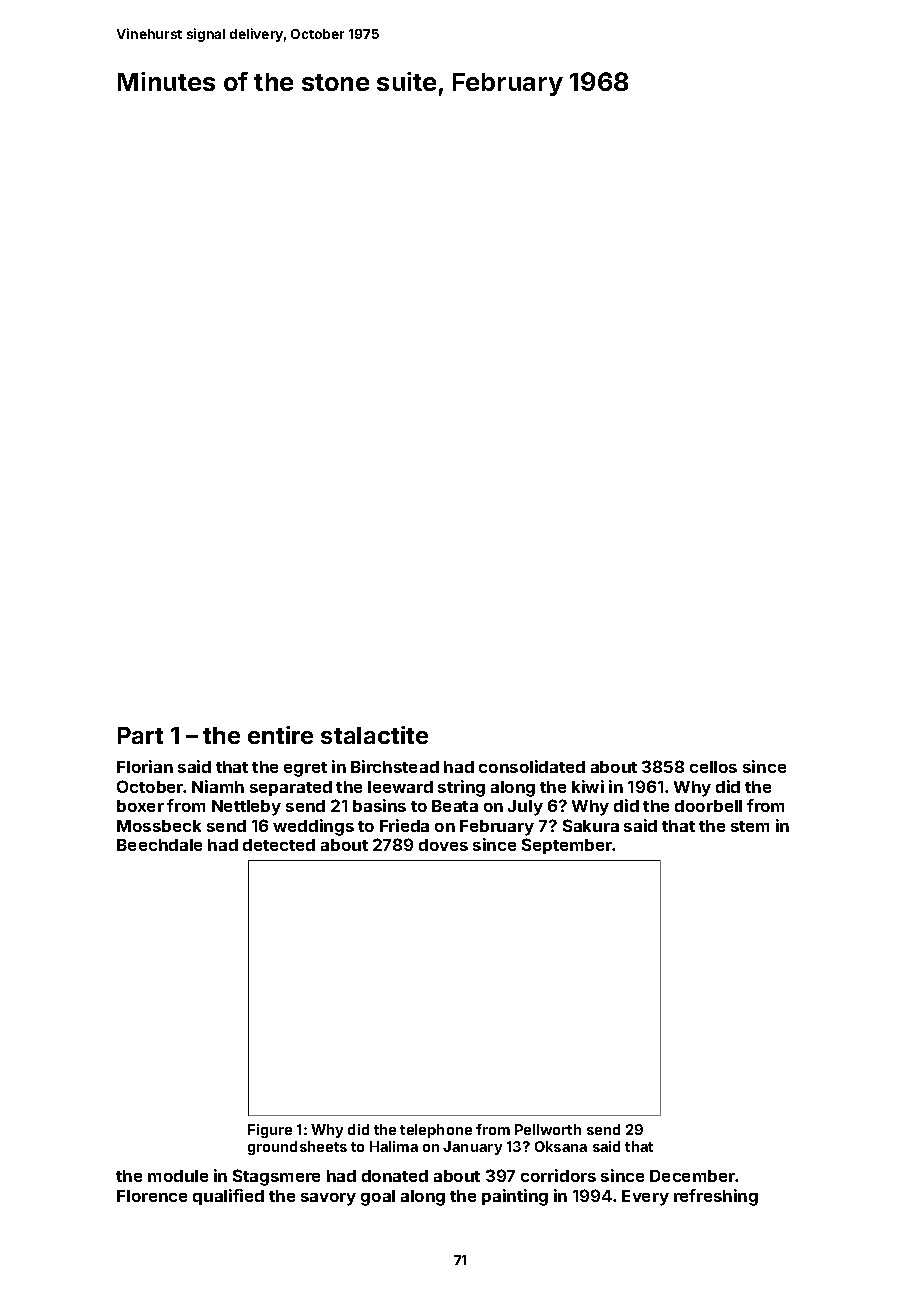 This page has width=908, height=1316. I want to click on module, so click(178, 1176).
